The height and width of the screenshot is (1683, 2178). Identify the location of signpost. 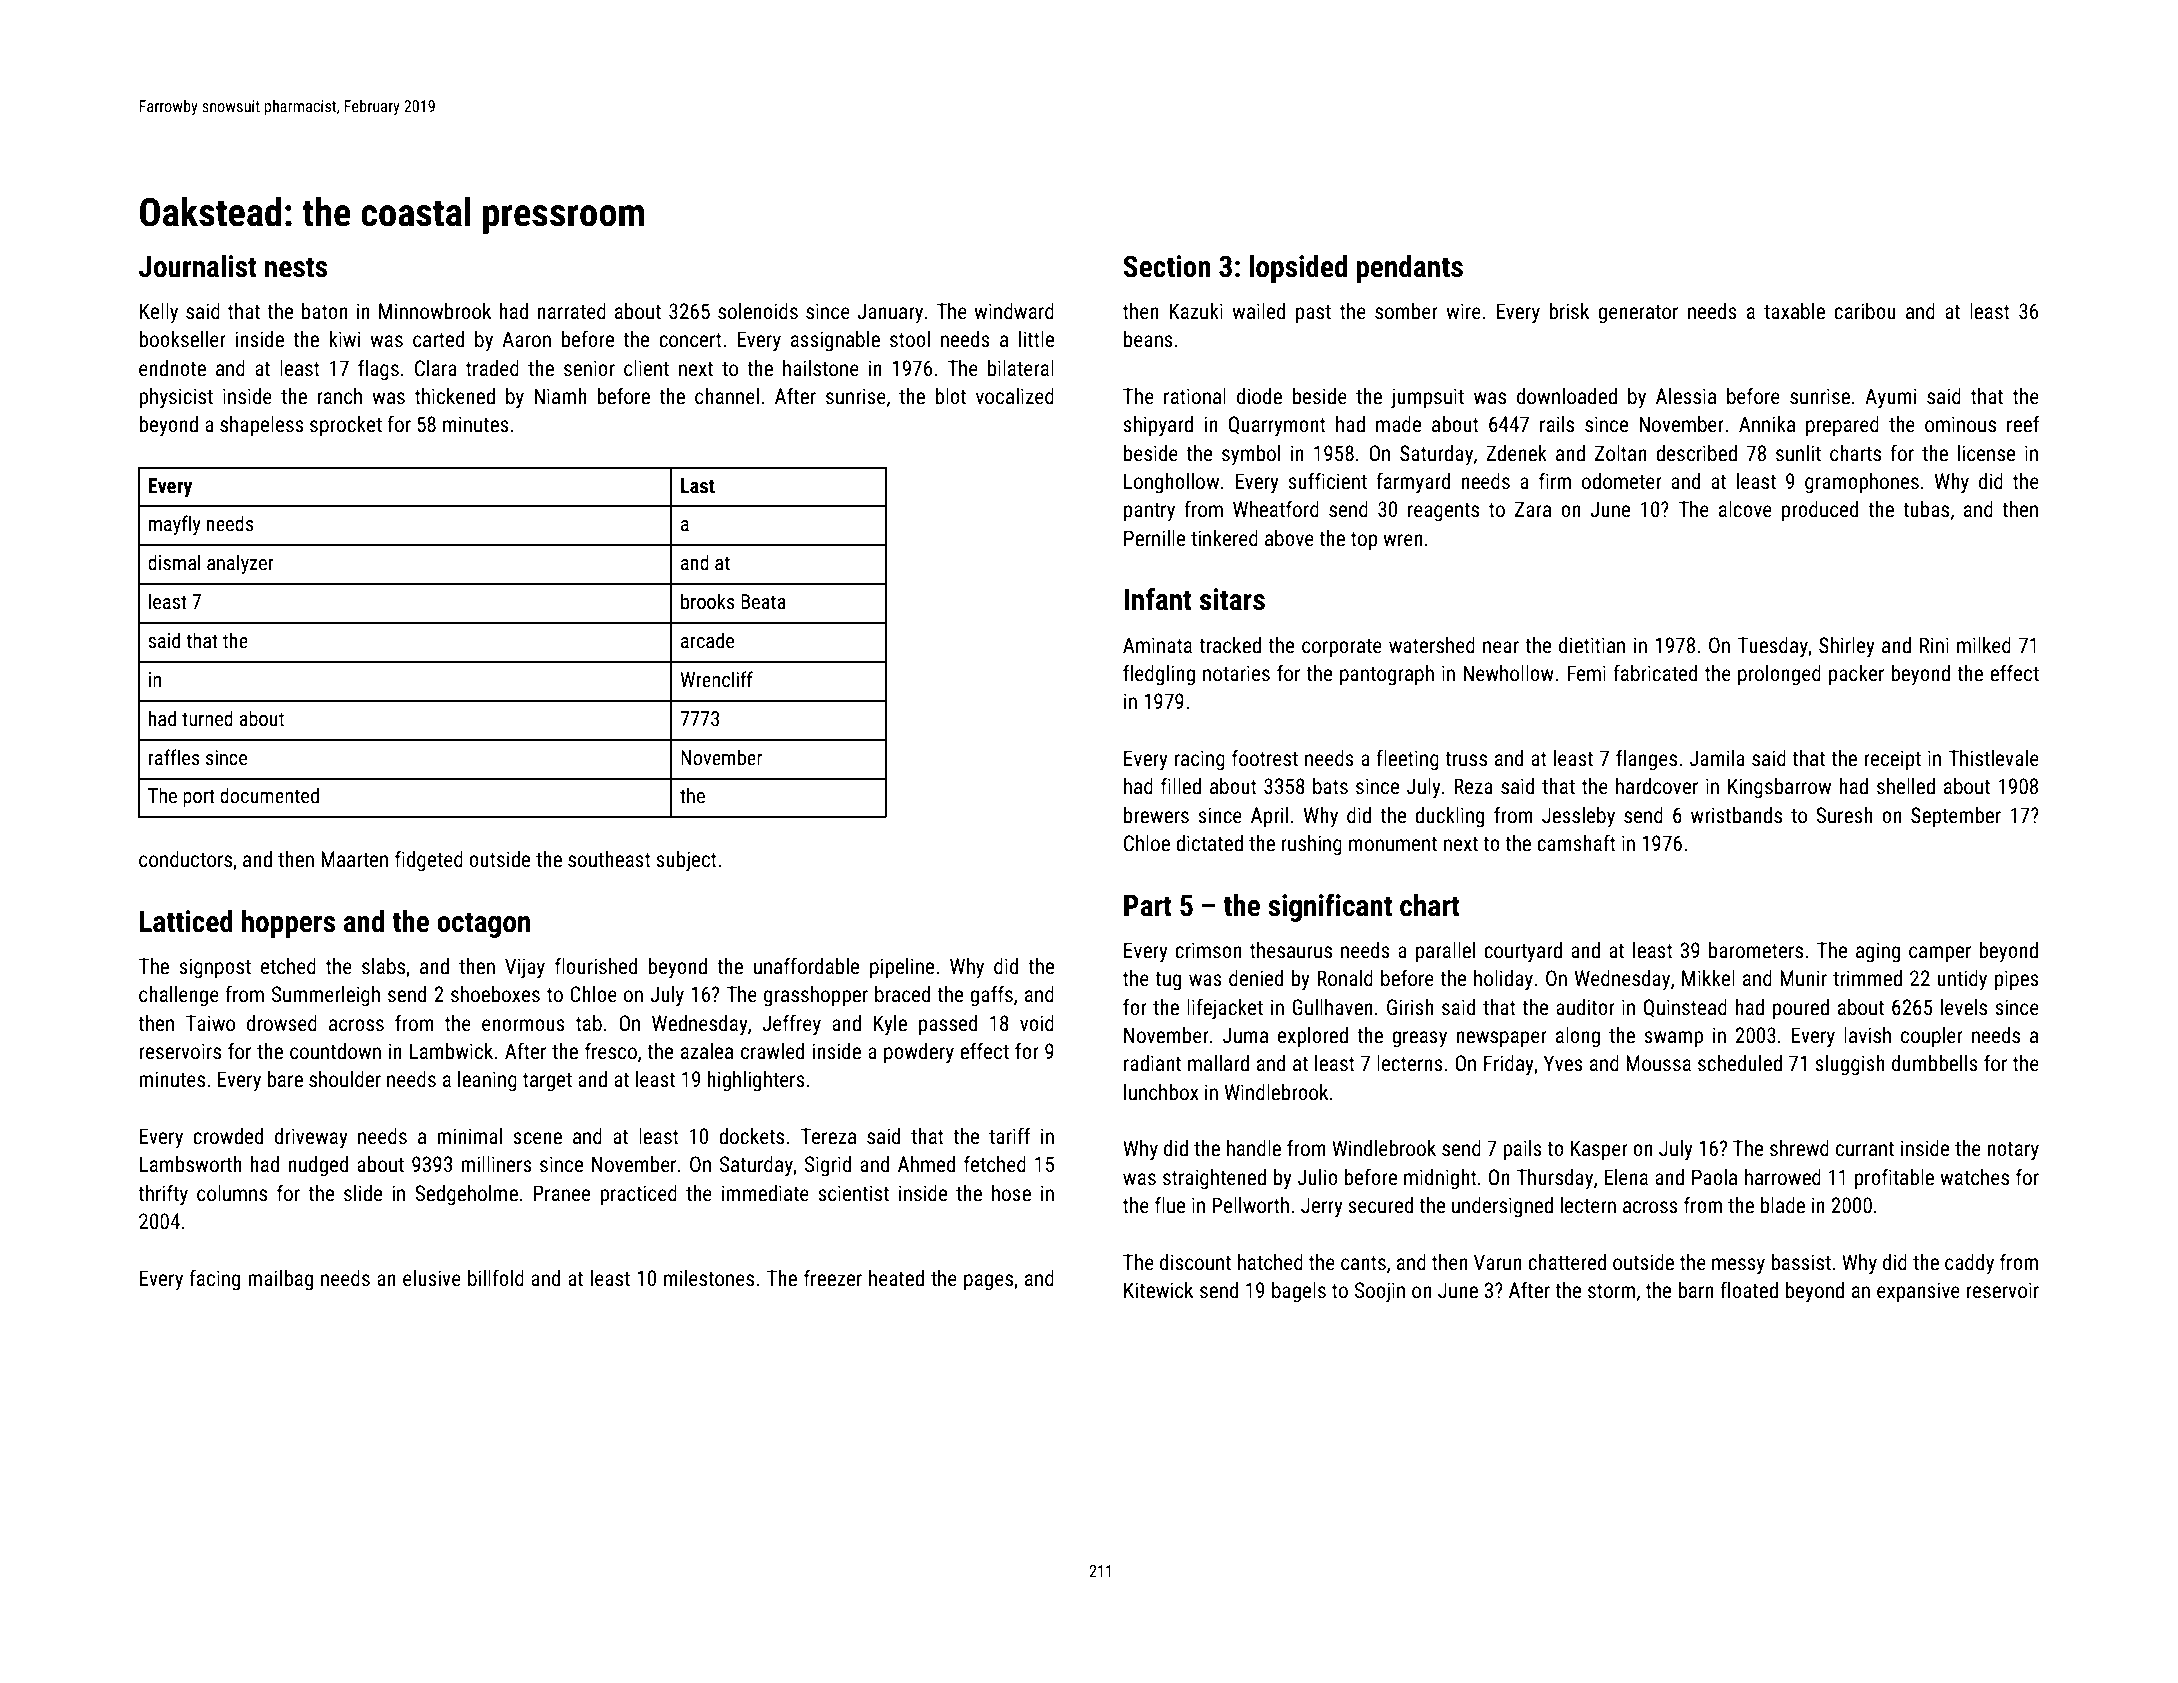
(215, 968).
